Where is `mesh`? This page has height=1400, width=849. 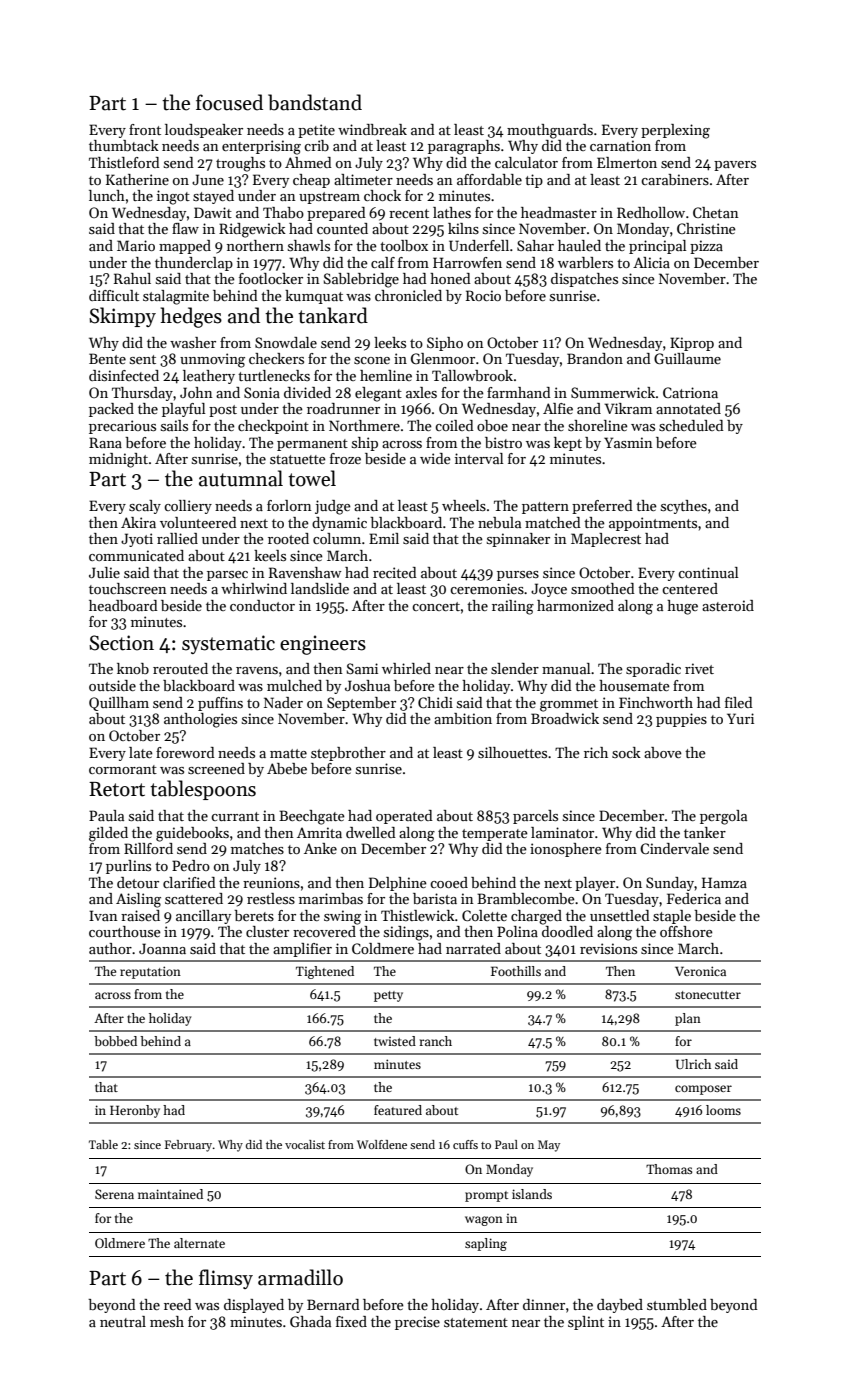
mesh is located at coordinates (167, 1321).
